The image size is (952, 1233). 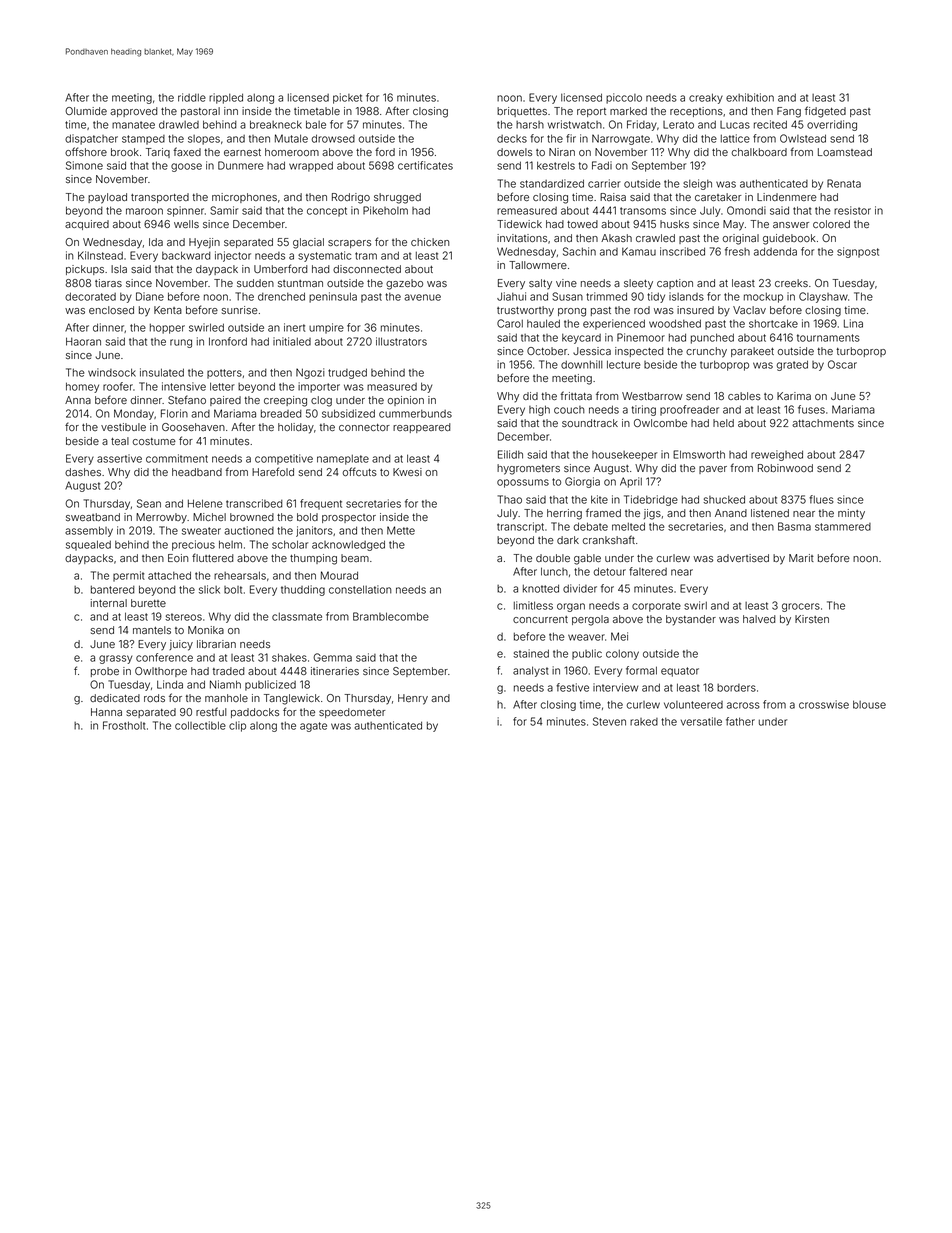 I want to click on Eoin, so click(x=178, y=558).
